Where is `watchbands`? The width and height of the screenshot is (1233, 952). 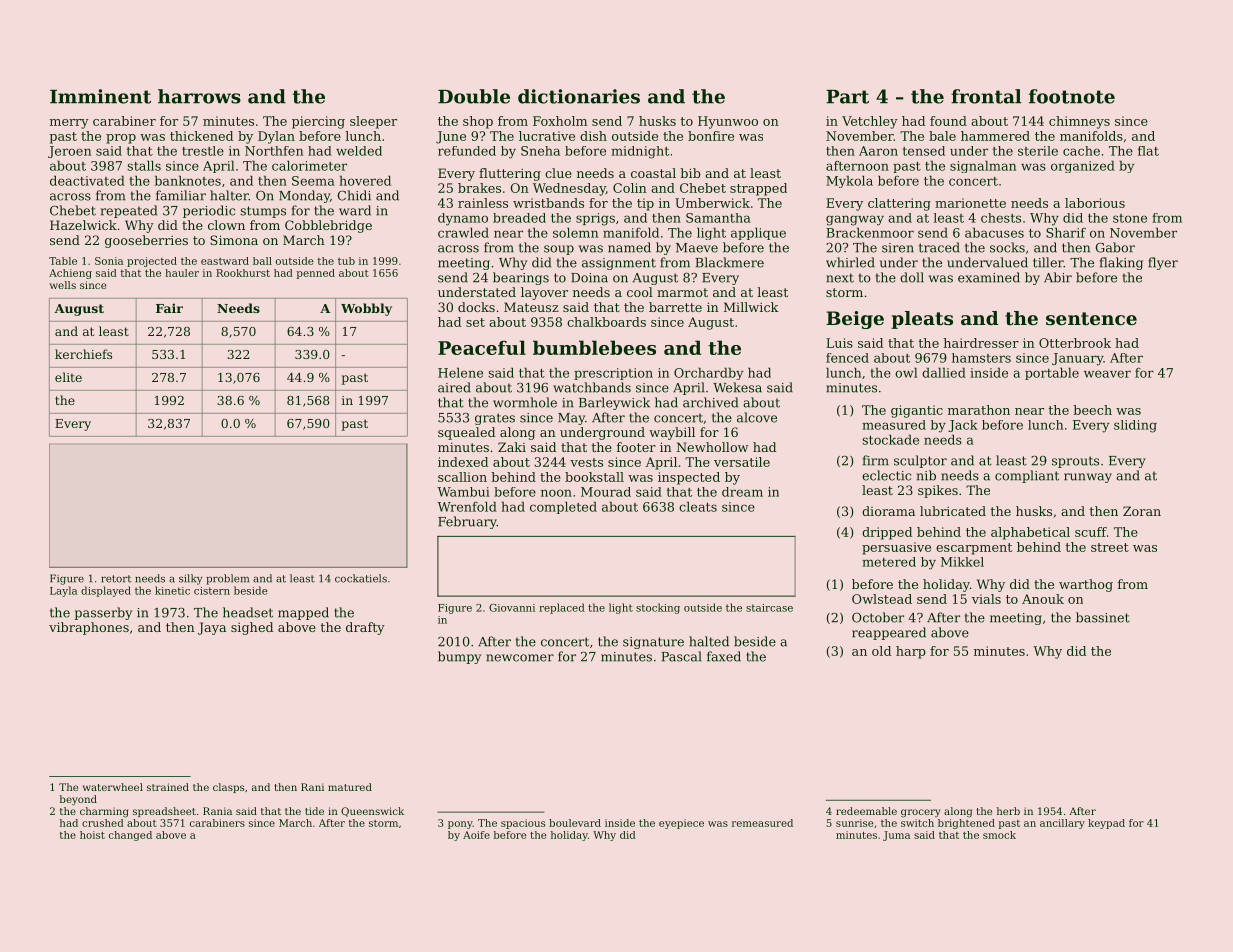
watchbands is located at coordinates (592, 387).
